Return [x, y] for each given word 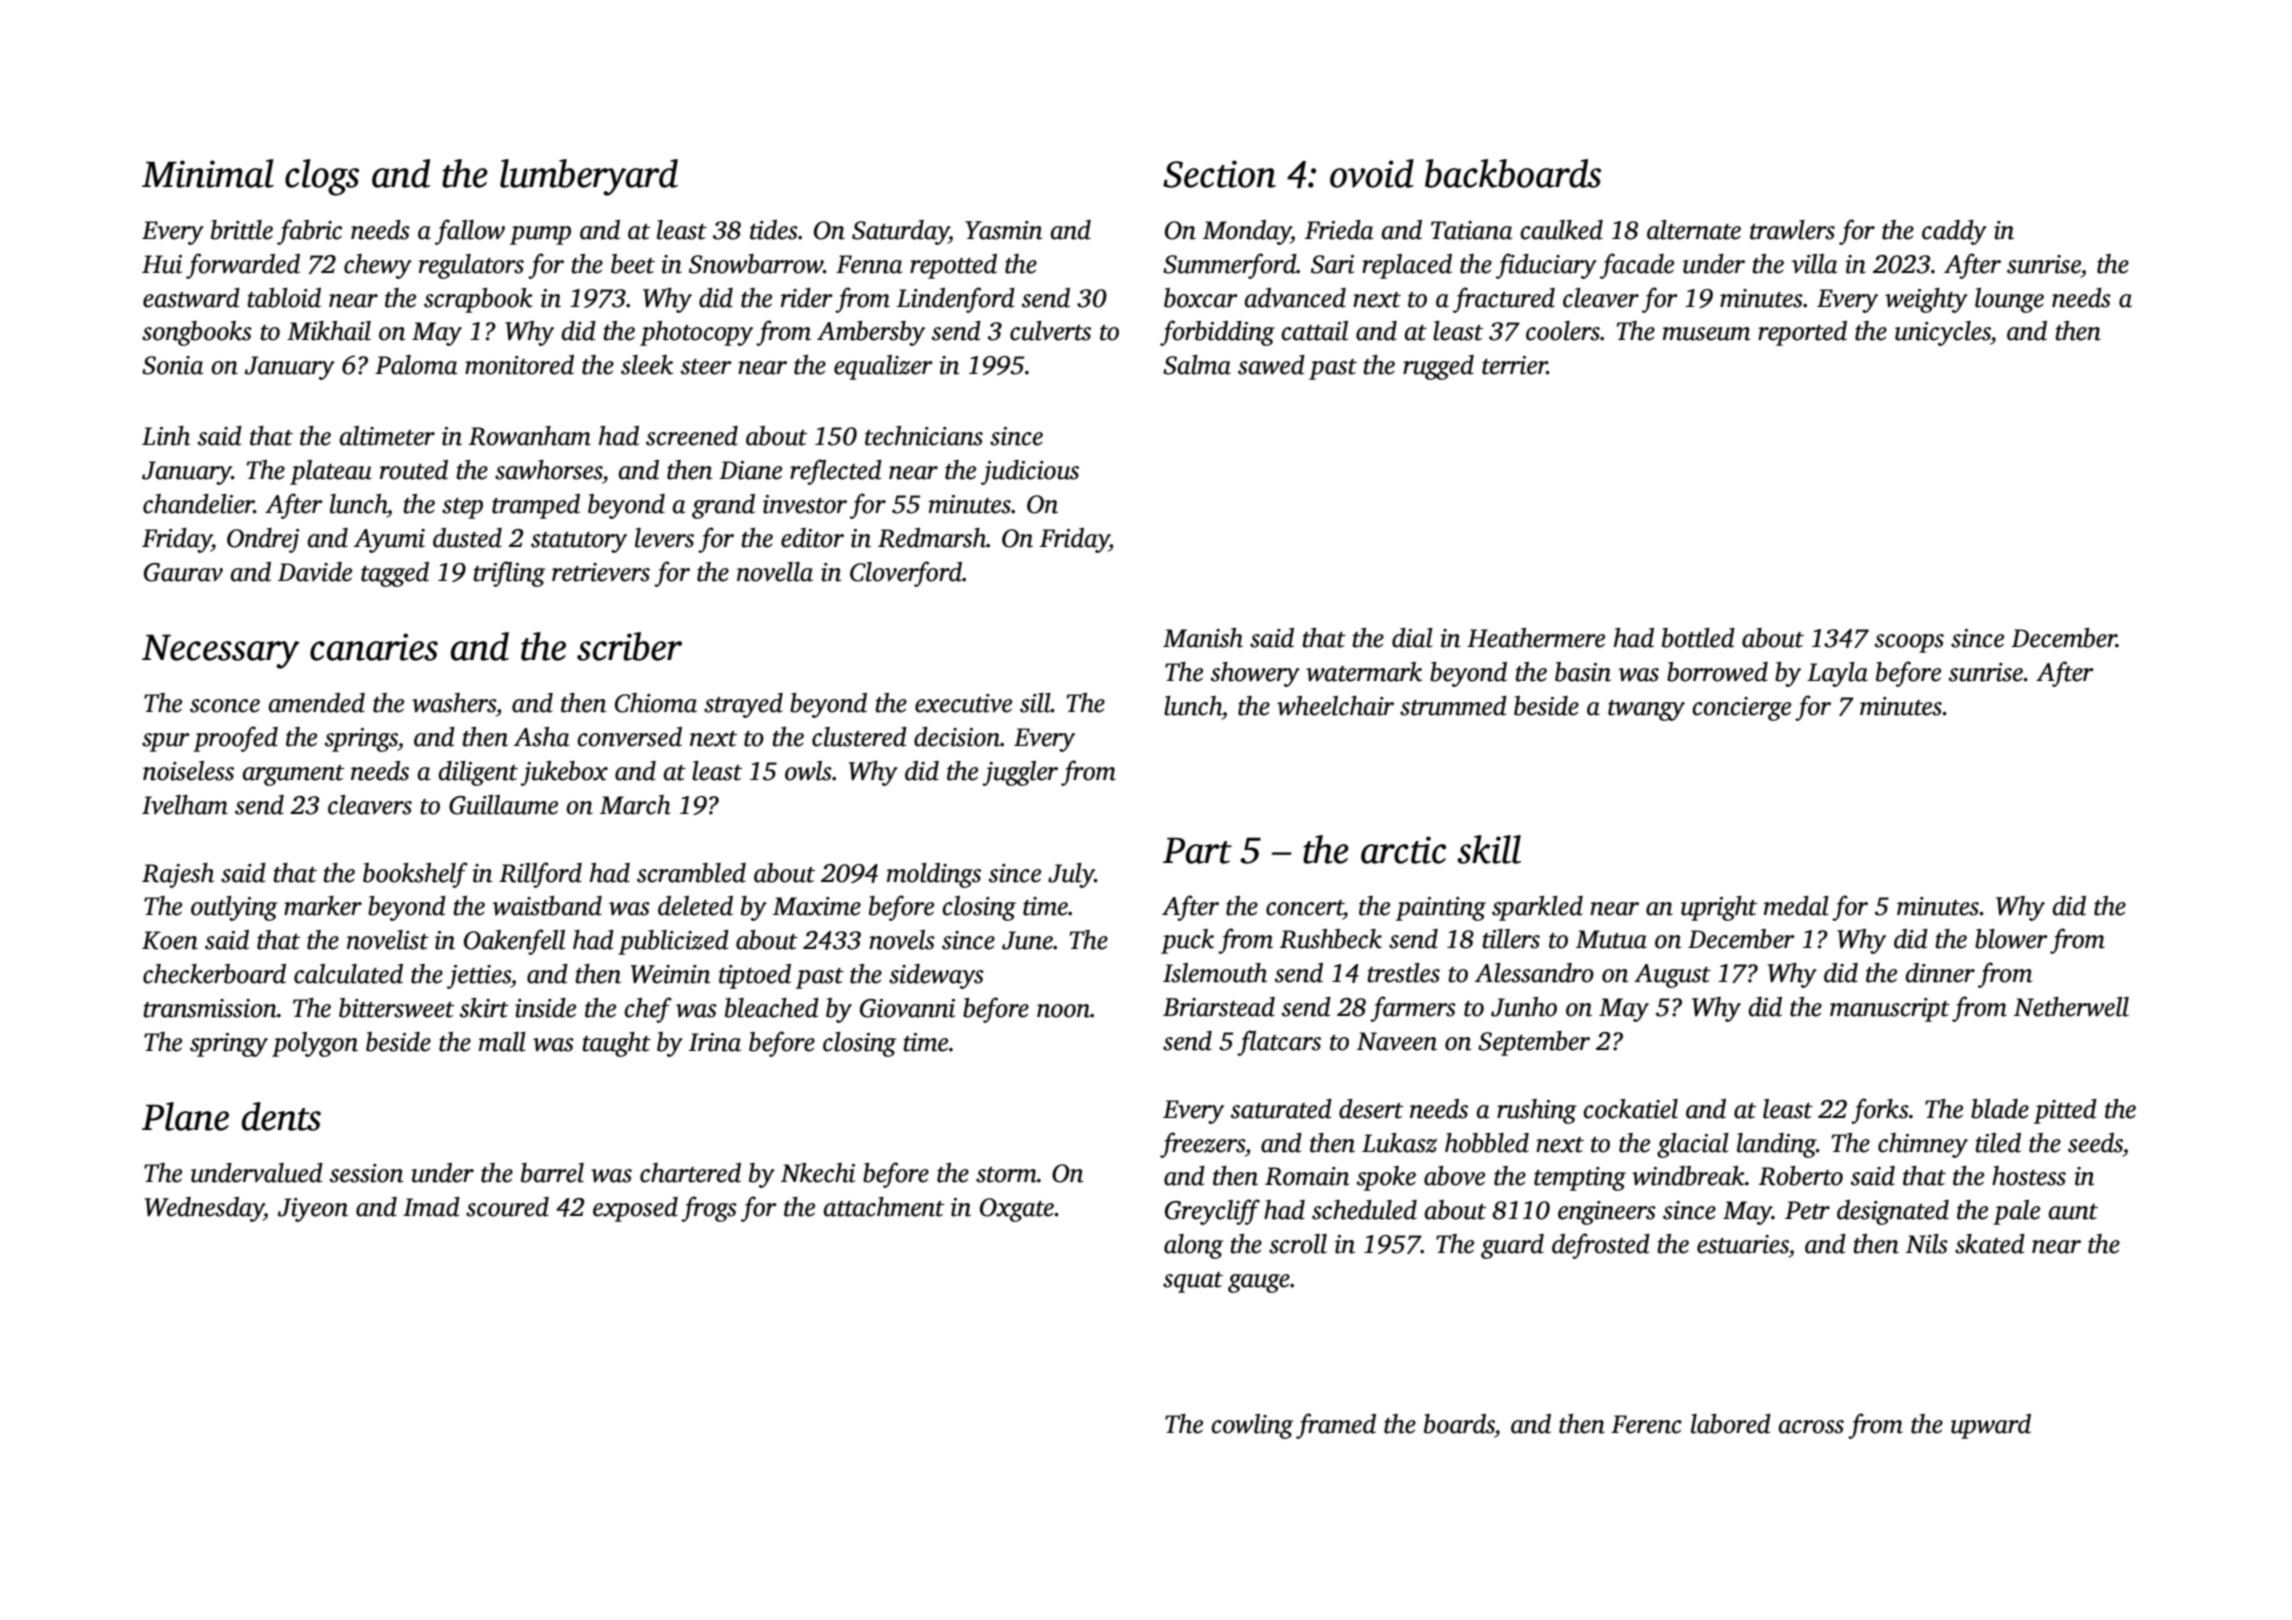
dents [281, 1116]
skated [1990, 1244]
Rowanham [530, 436]
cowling [1252, 1426]
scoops [1909, 643]
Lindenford [956, 300]
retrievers [601, 572]
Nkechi [818, 1173]
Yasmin [1003, 230]
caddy [1954, 232]
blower [2011, 939]
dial [1412, 638]
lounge [2009, 300]
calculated [348, 974]
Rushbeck [1331, 939]
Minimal [208, 173]
